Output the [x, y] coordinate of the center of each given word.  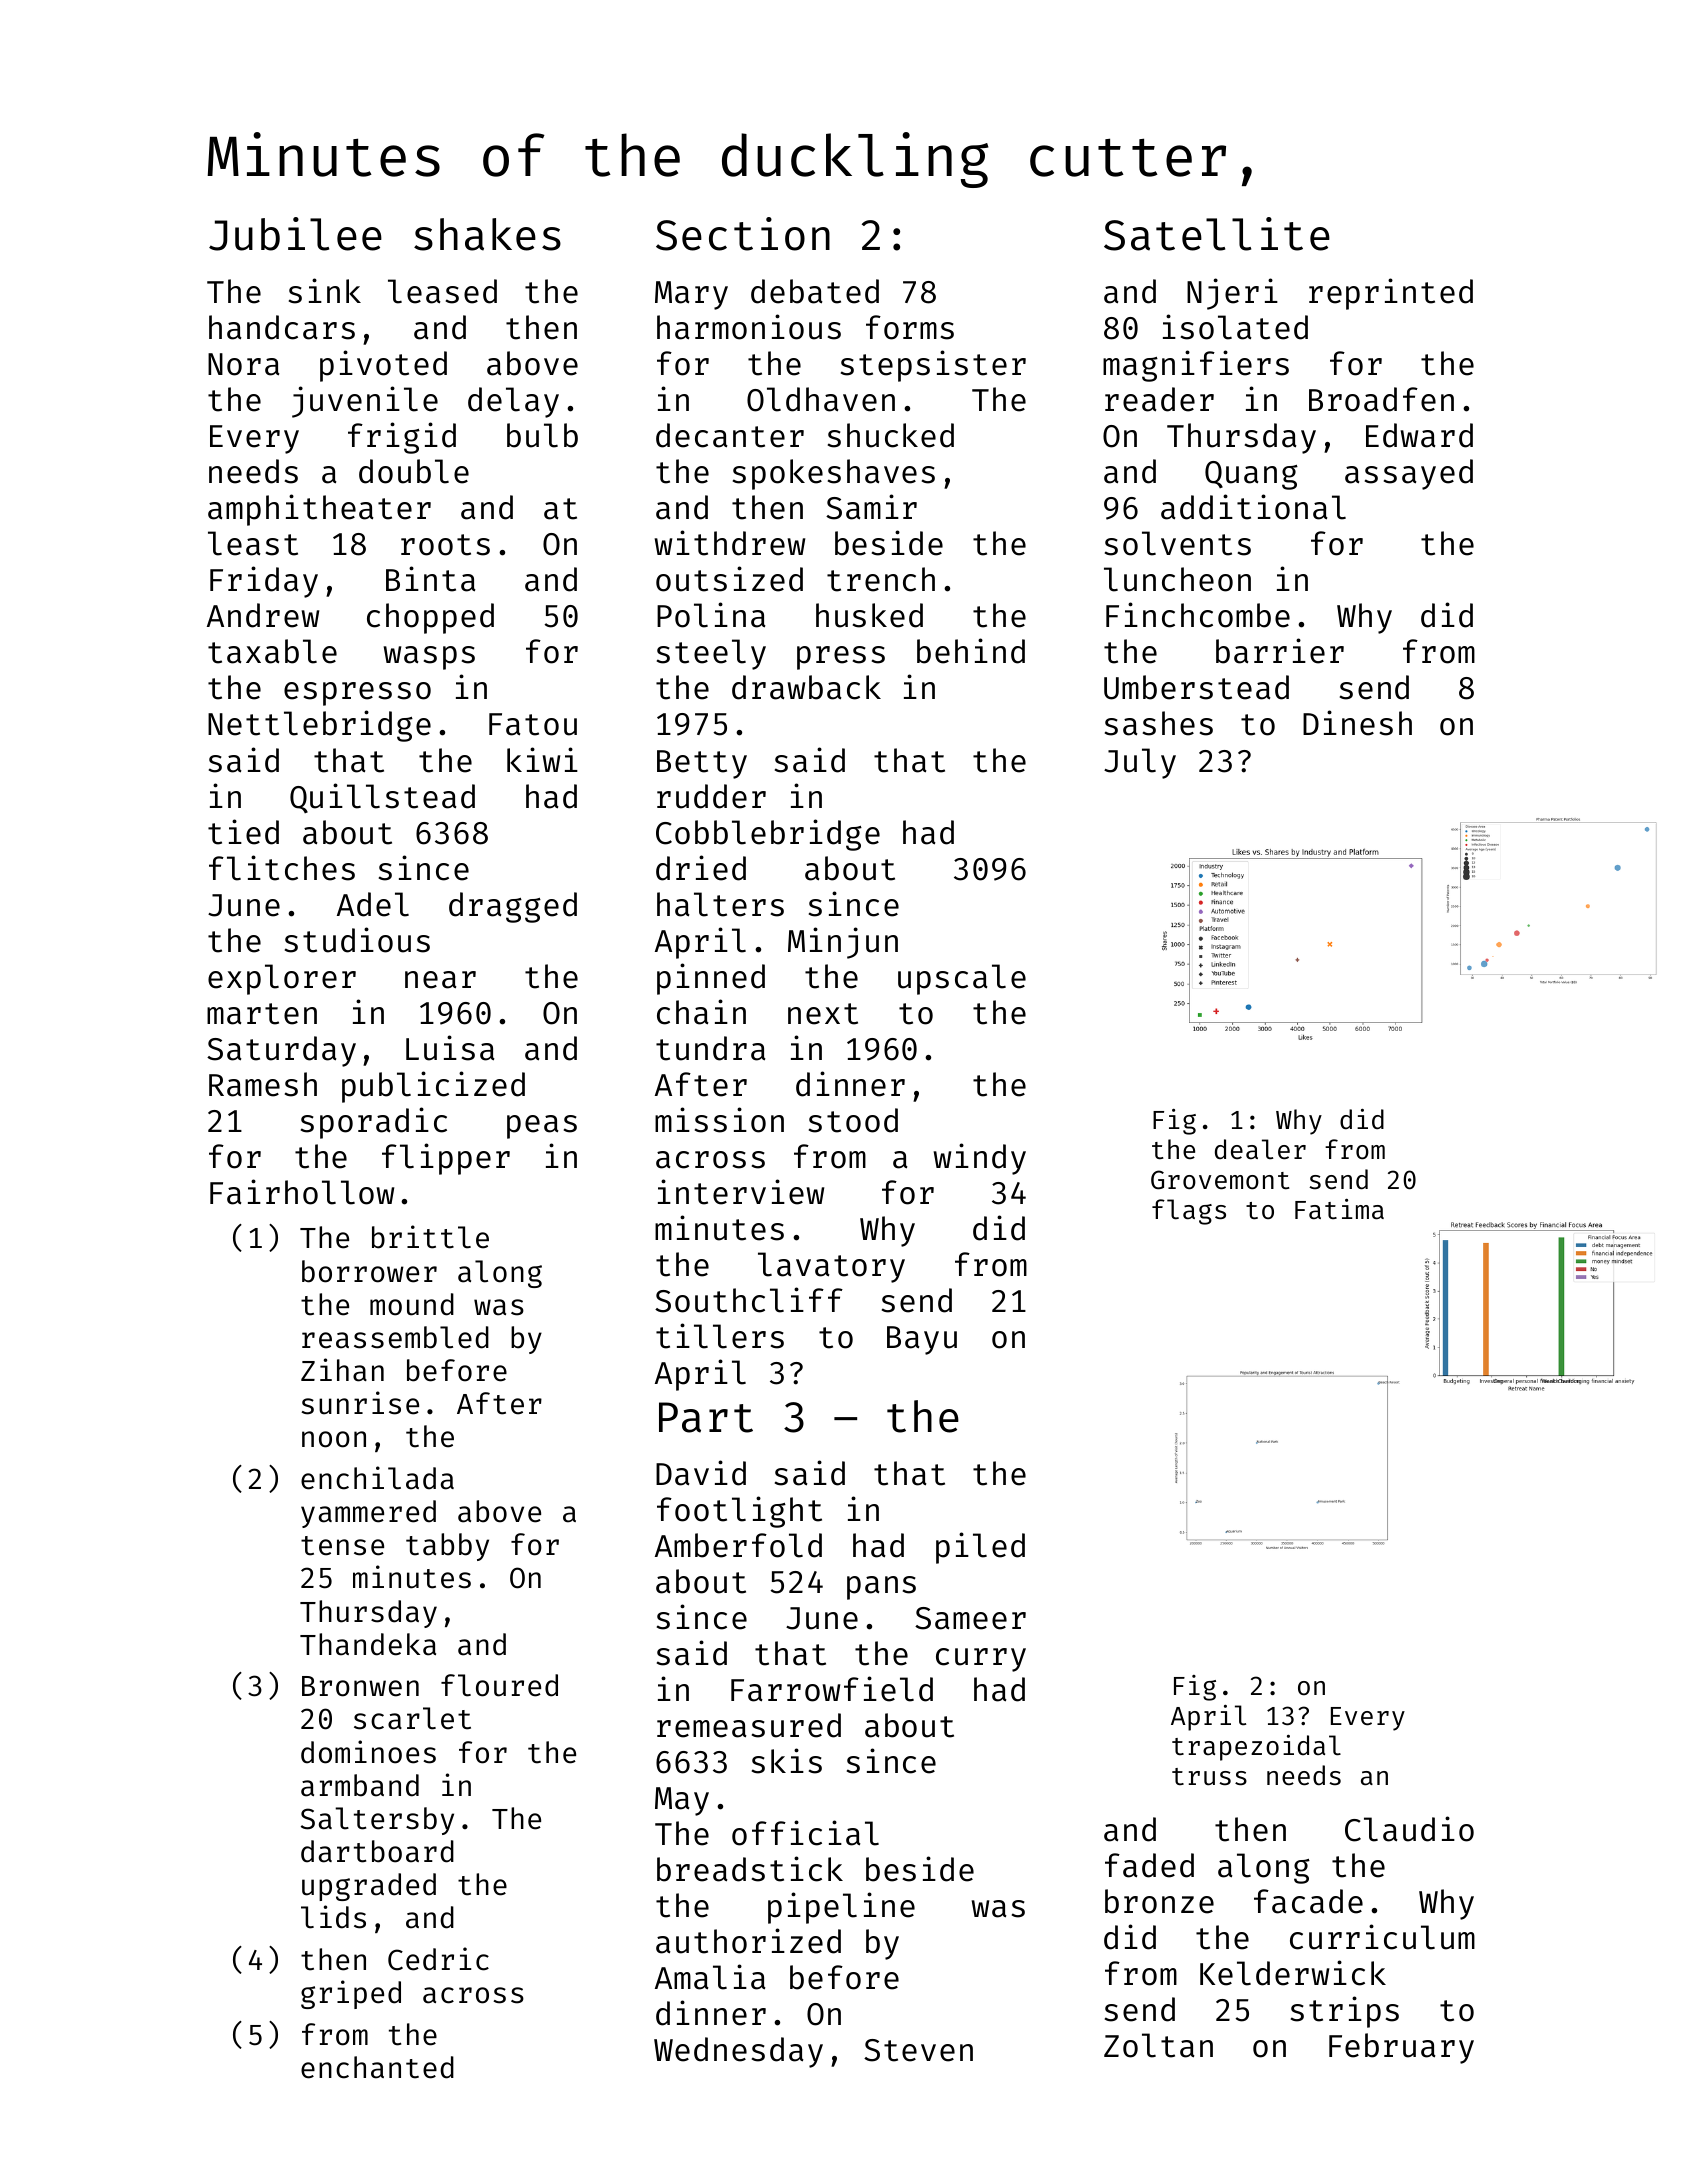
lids [333, 1917]
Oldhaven [821, 399]
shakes [487, 234]
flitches [282, 868]
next [823, 1014]
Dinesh [1357, 723]
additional [1253, 507]
